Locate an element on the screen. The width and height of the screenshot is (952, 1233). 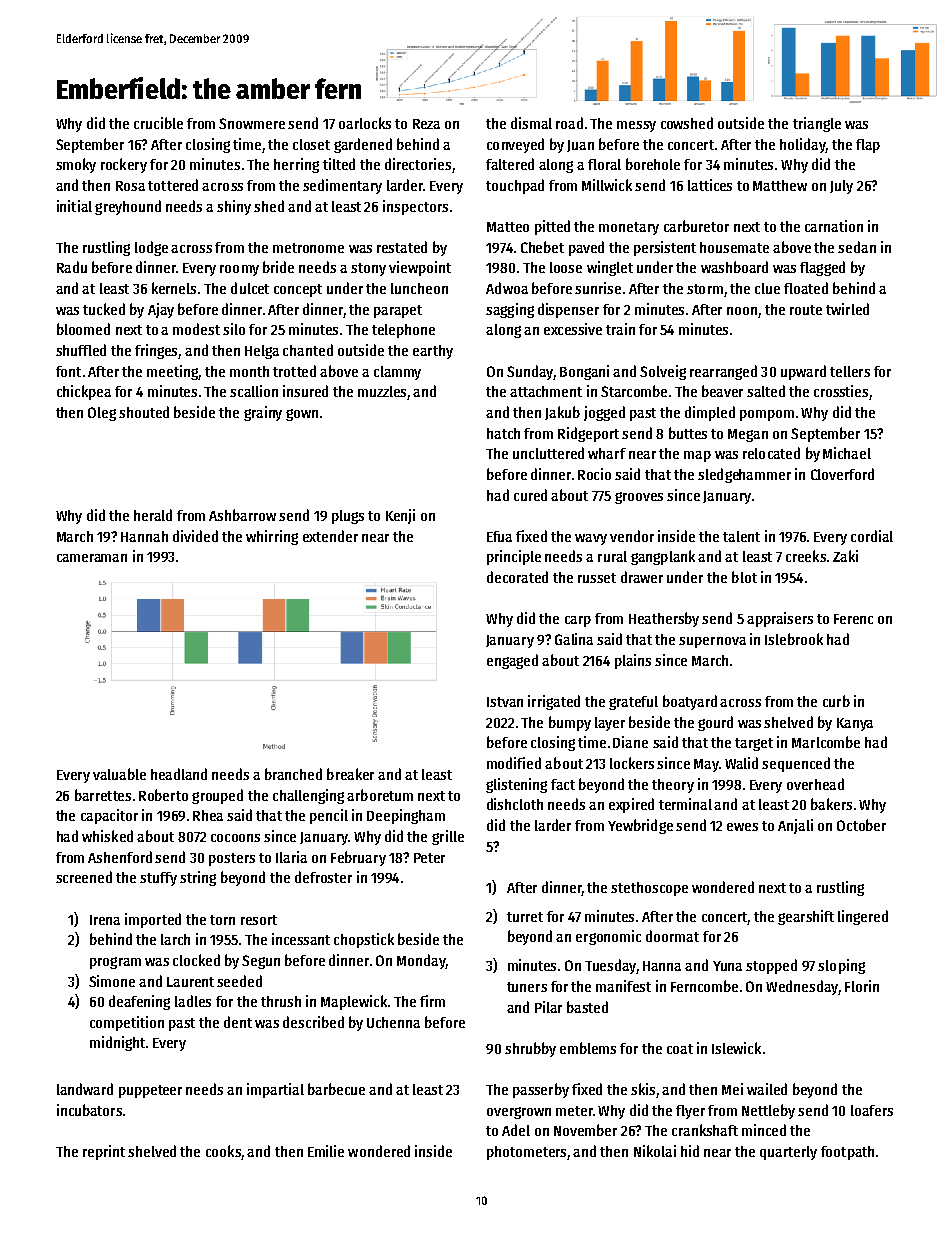
rural is located at coordinates (612, 556).
